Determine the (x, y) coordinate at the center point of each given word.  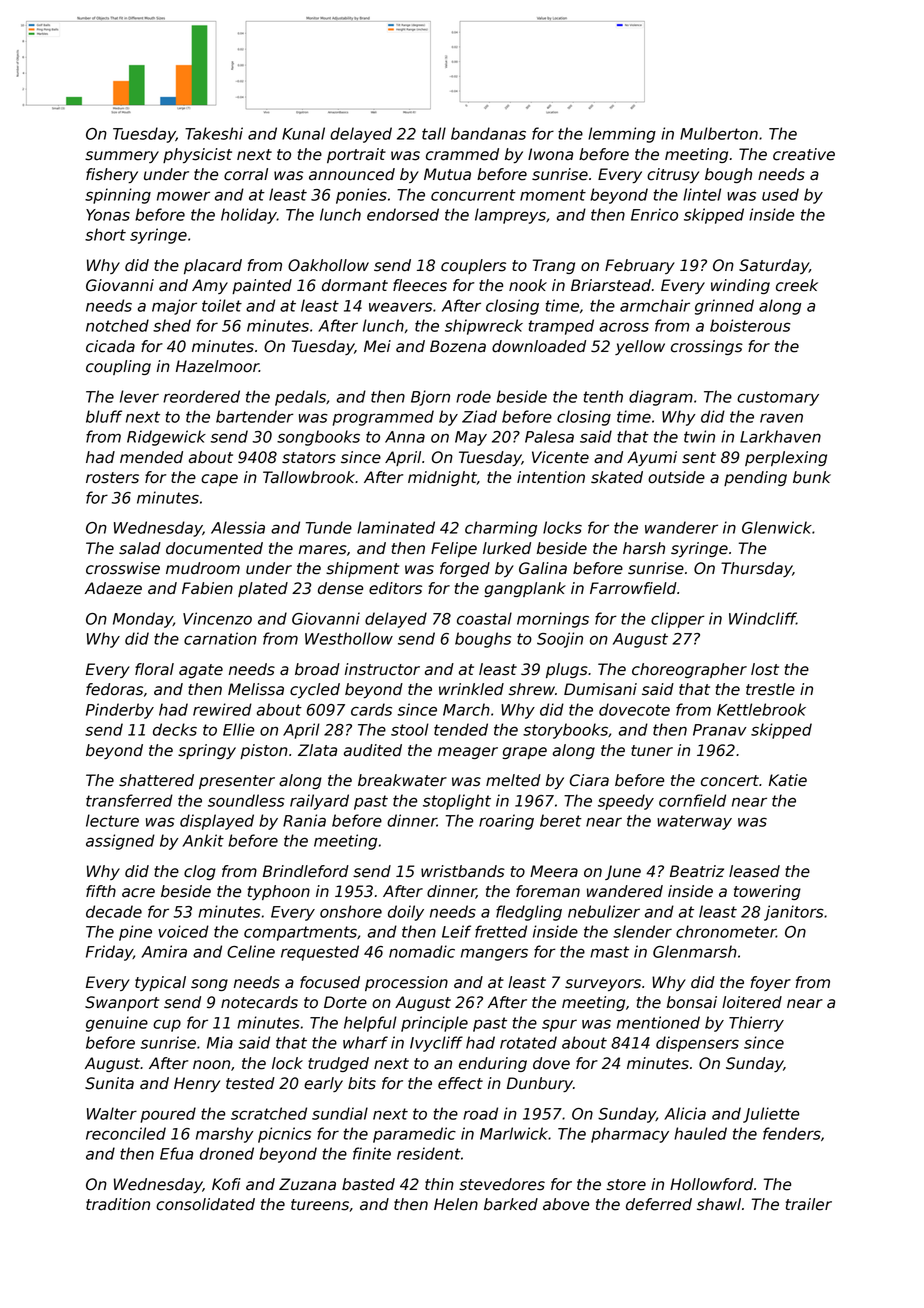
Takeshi (214, 133)
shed (172, 325)
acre (138, 893)
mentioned (658, 1022)
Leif (456, 931)
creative (804, 154)
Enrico (654, 214)
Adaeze (113, 588)
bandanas (488, 133)
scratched (269, 1113)
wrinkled (471, 689)
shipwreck (484, 327)
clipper (678, 620)
